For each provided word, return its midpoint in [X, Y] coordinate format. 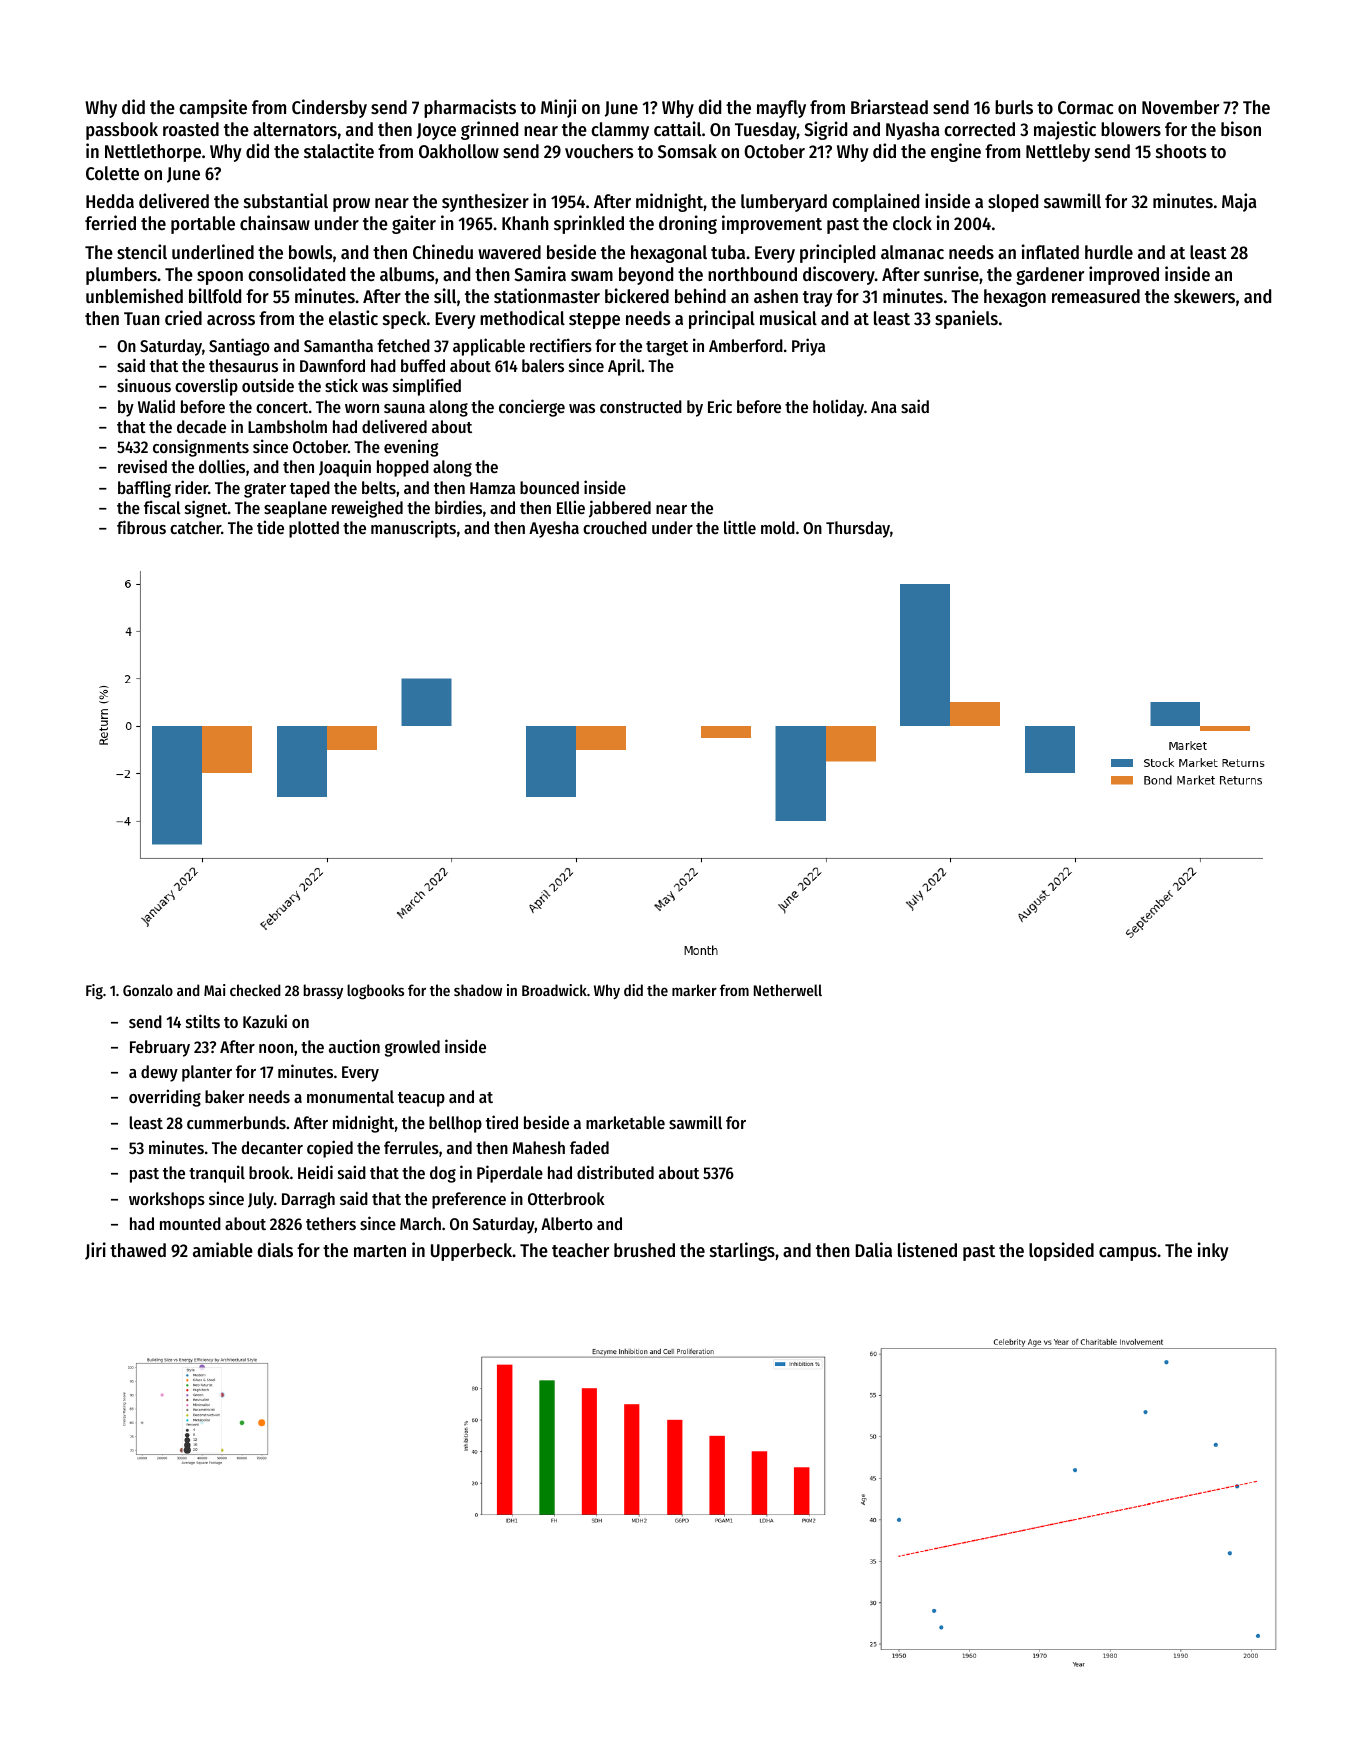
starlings [742, 1251]
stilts [203, 1021]
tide [270, 527]
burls [1014, 107]
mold [778, 527]
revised [142, 466]
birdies [458, 507]
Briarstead [889, 106]
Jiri [95, 1251]
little [740, 527]
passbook [122, 131]
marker [694, 990]
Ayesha [554, 529]
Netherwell [788, 990]
